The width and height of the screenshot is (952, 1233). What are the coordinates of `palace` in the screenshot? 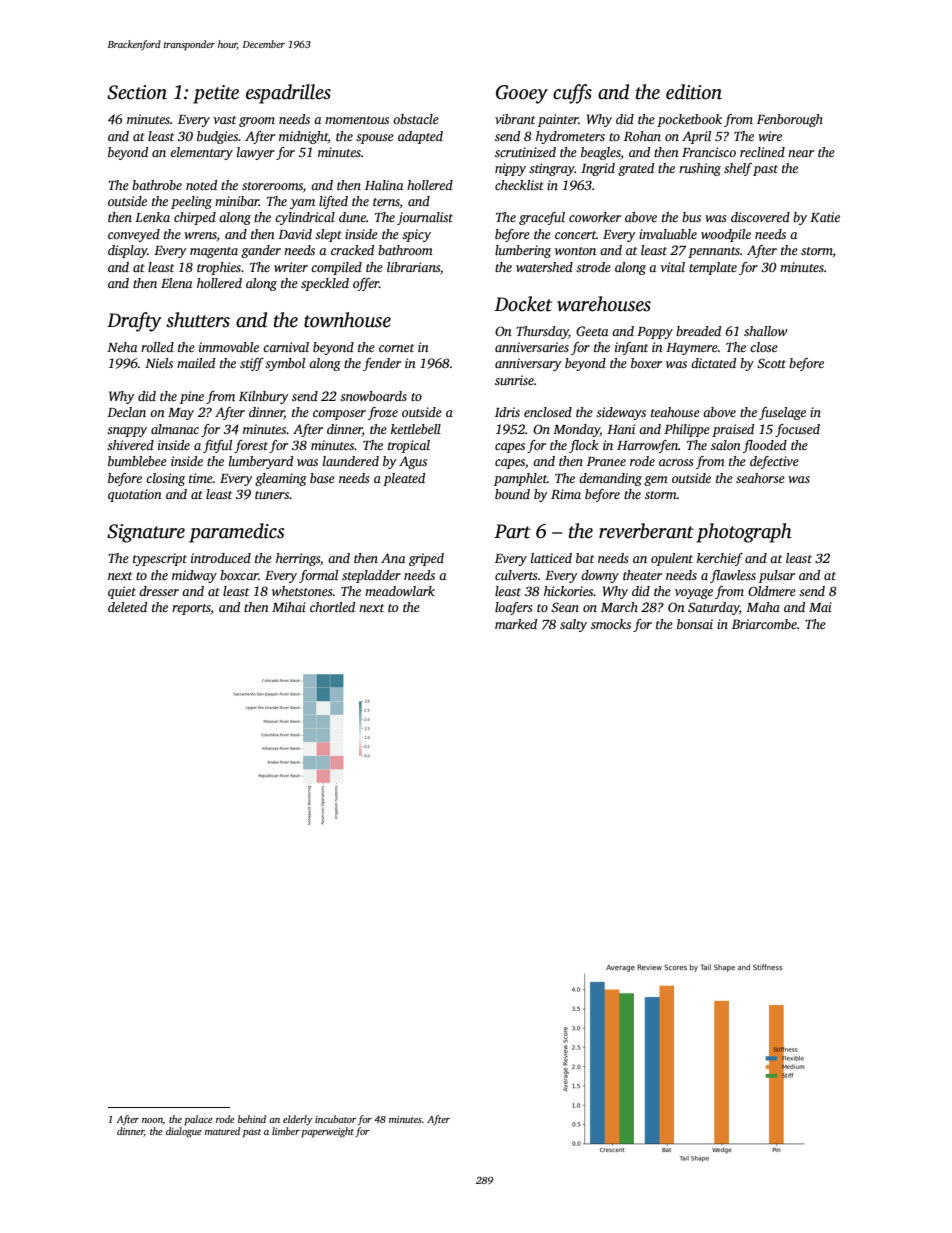 It's located at (198, 1120).
